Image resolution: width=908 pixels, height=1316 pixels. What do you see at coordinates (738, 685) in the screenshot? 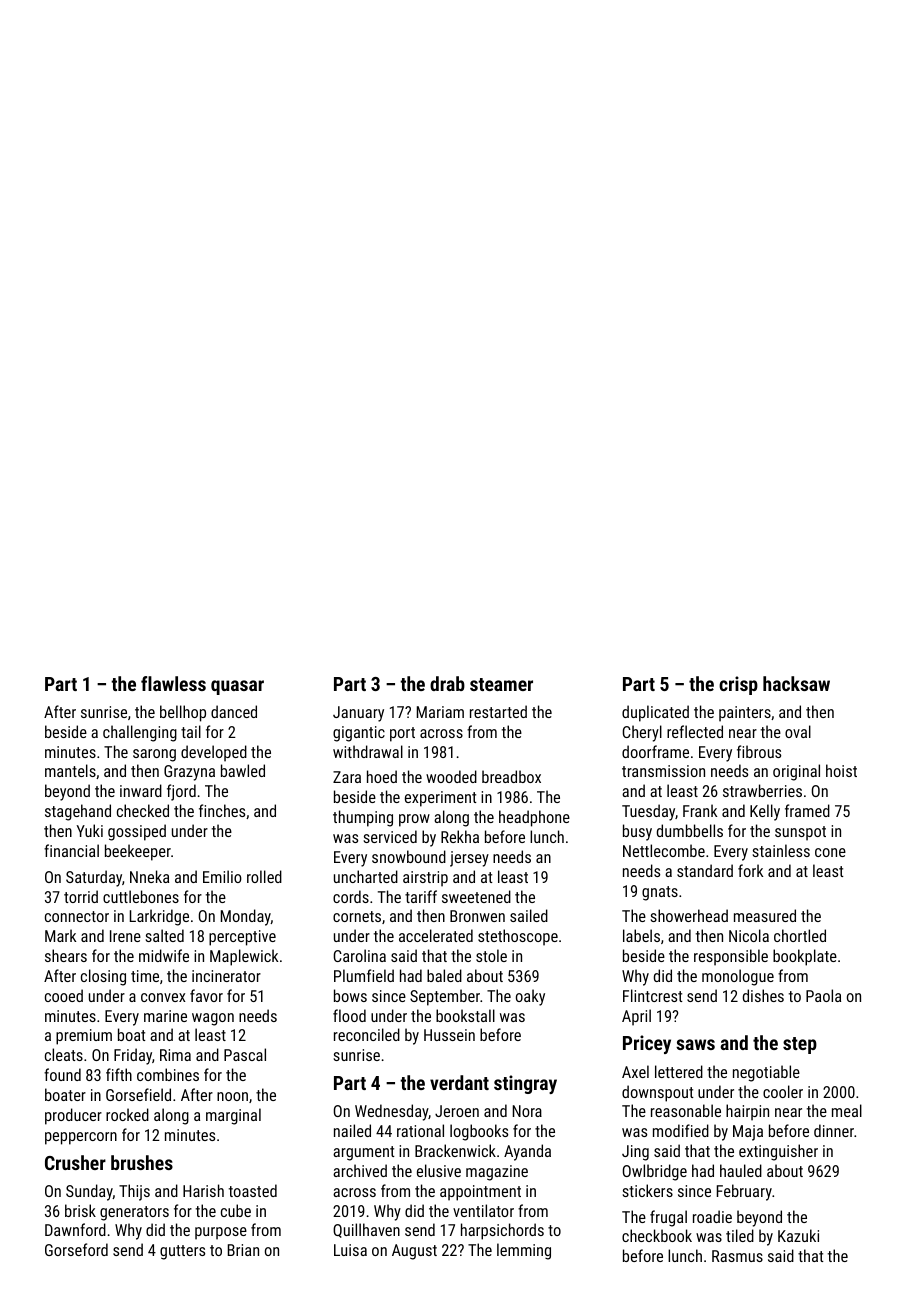
I see `crisp` at bounding box center [738, 685].
